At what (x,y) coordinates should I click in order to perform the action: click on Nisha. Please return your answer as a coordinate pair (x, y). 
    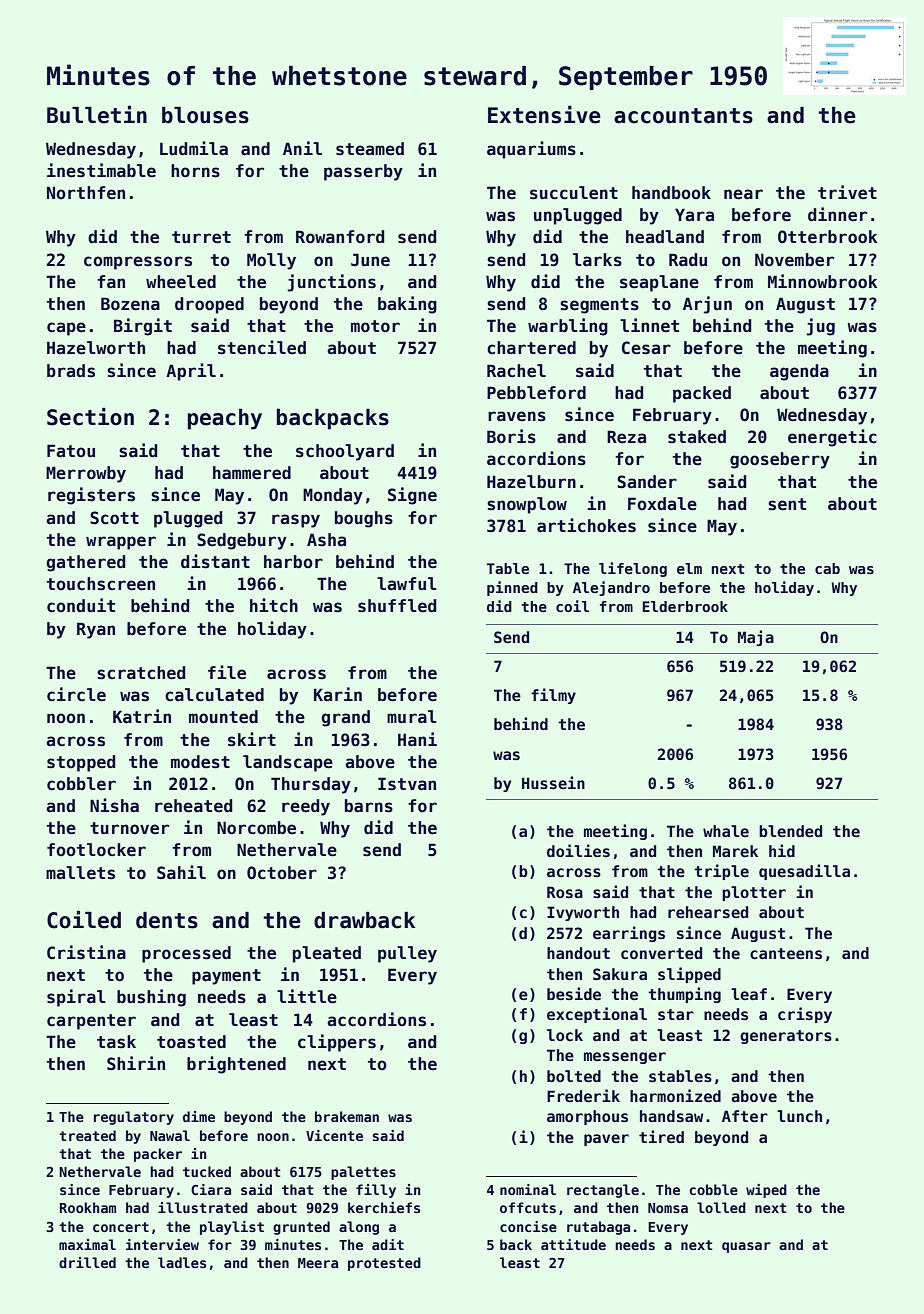
    Looking at the image, I should click on (114, 805).
